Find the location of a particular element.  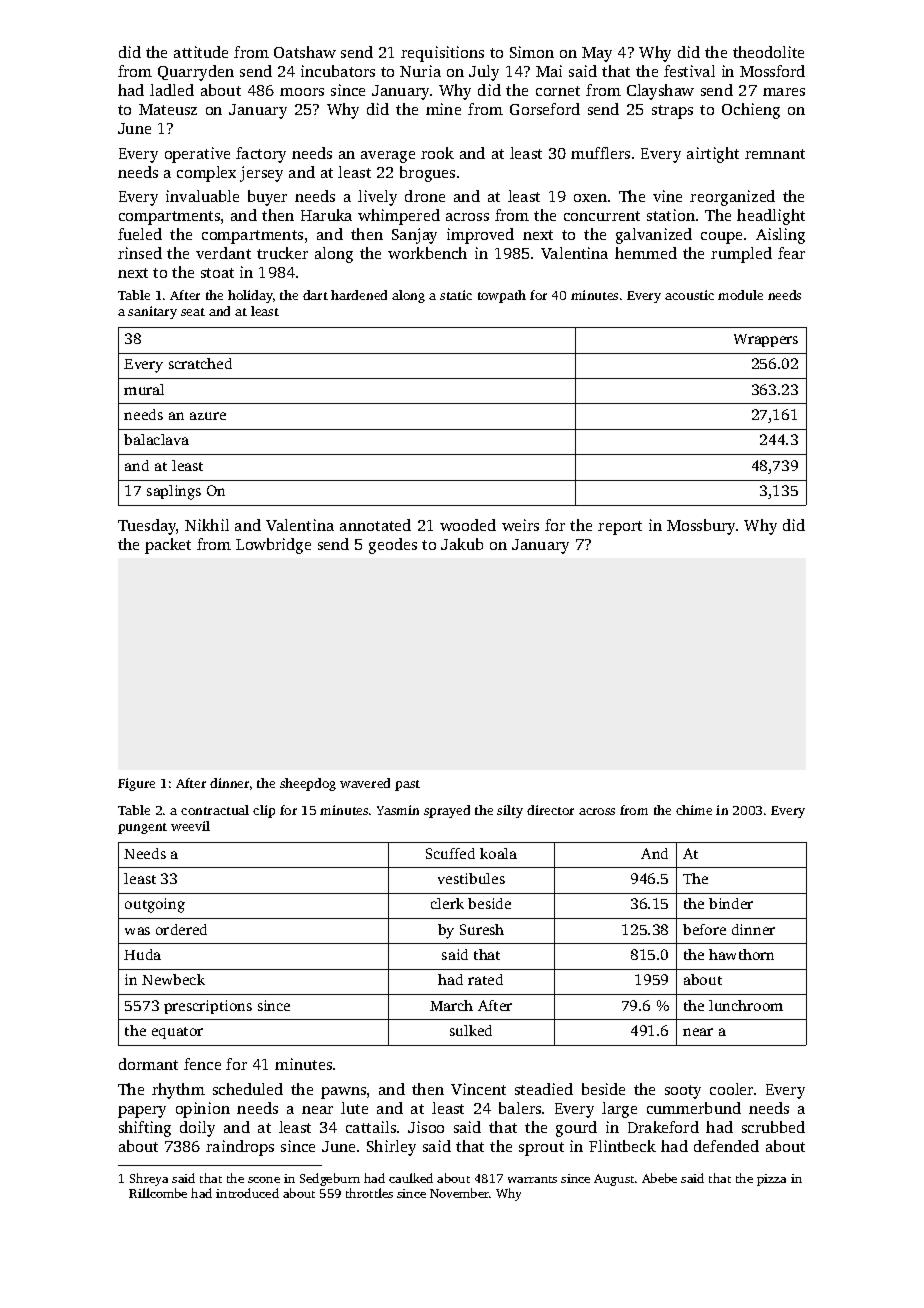

Lowbridge is located at coordinates (273, 546).
